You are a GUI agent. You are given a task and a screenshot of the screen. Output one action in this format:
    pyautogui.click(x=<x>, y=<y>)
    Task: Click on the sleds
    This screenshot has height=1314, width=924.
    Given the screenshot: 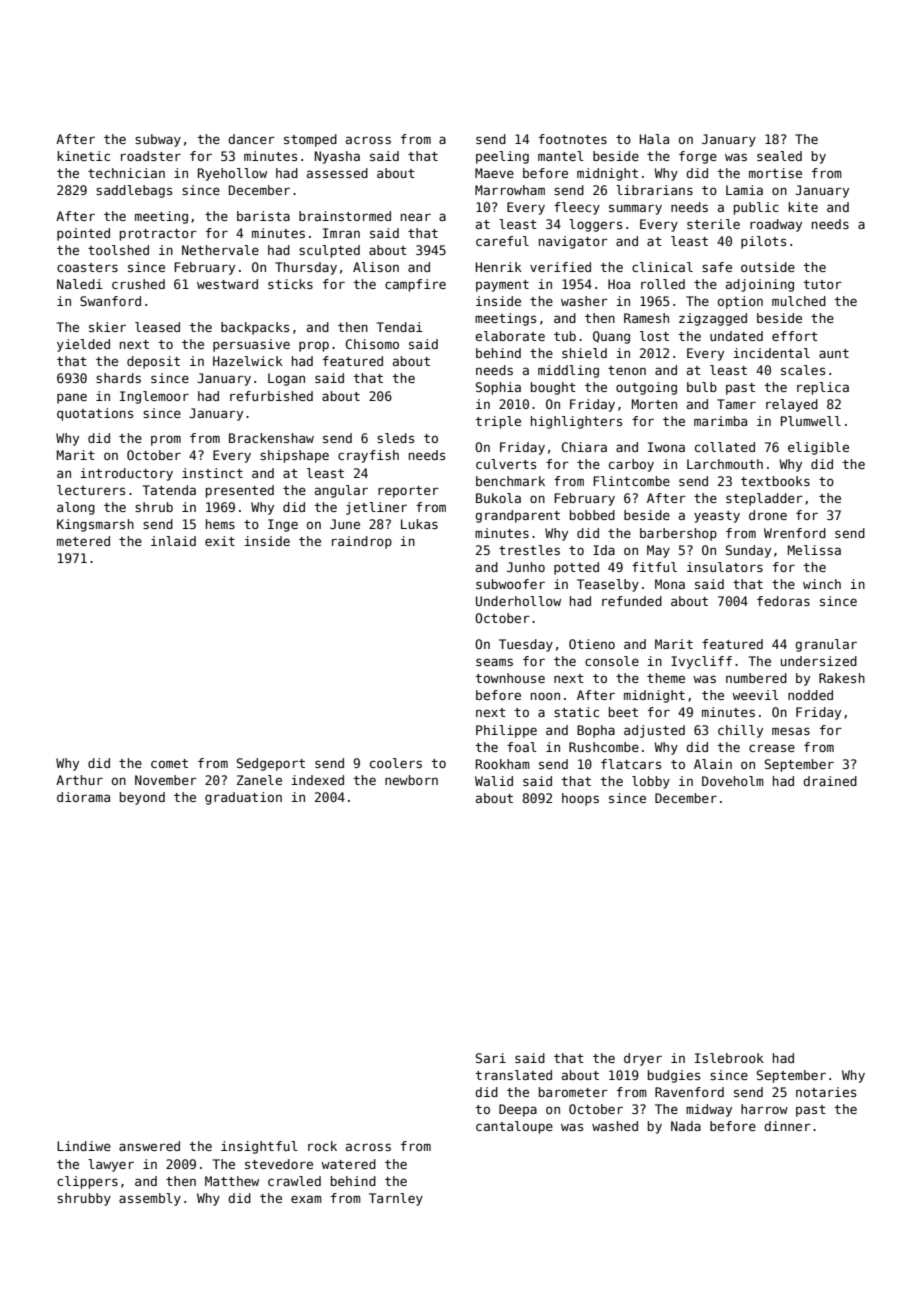 What is the action you would take?
    pyautogui.click(x=395, y=438)
